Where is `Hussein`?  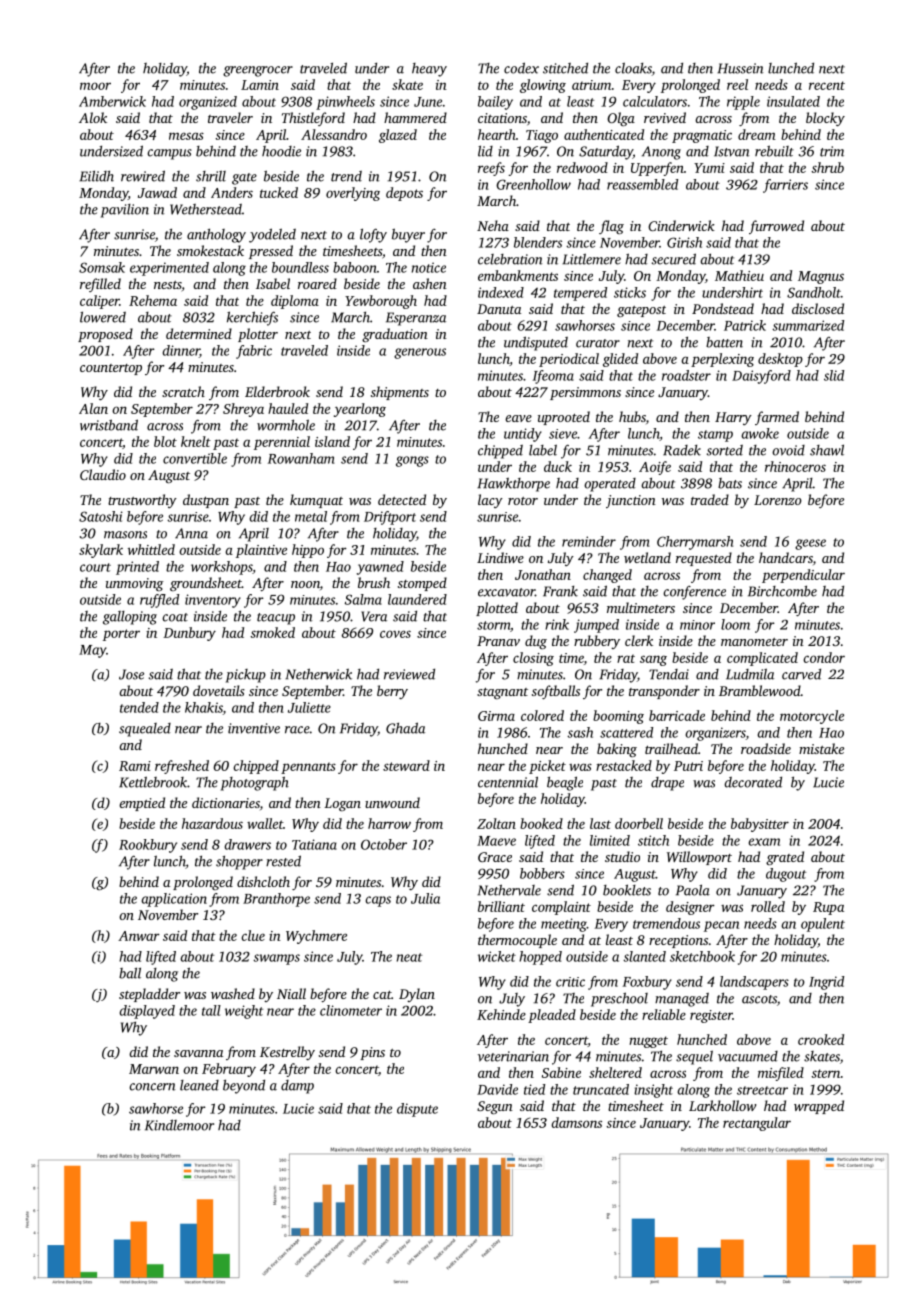 Hussein is located at coordinates (740, 68).
